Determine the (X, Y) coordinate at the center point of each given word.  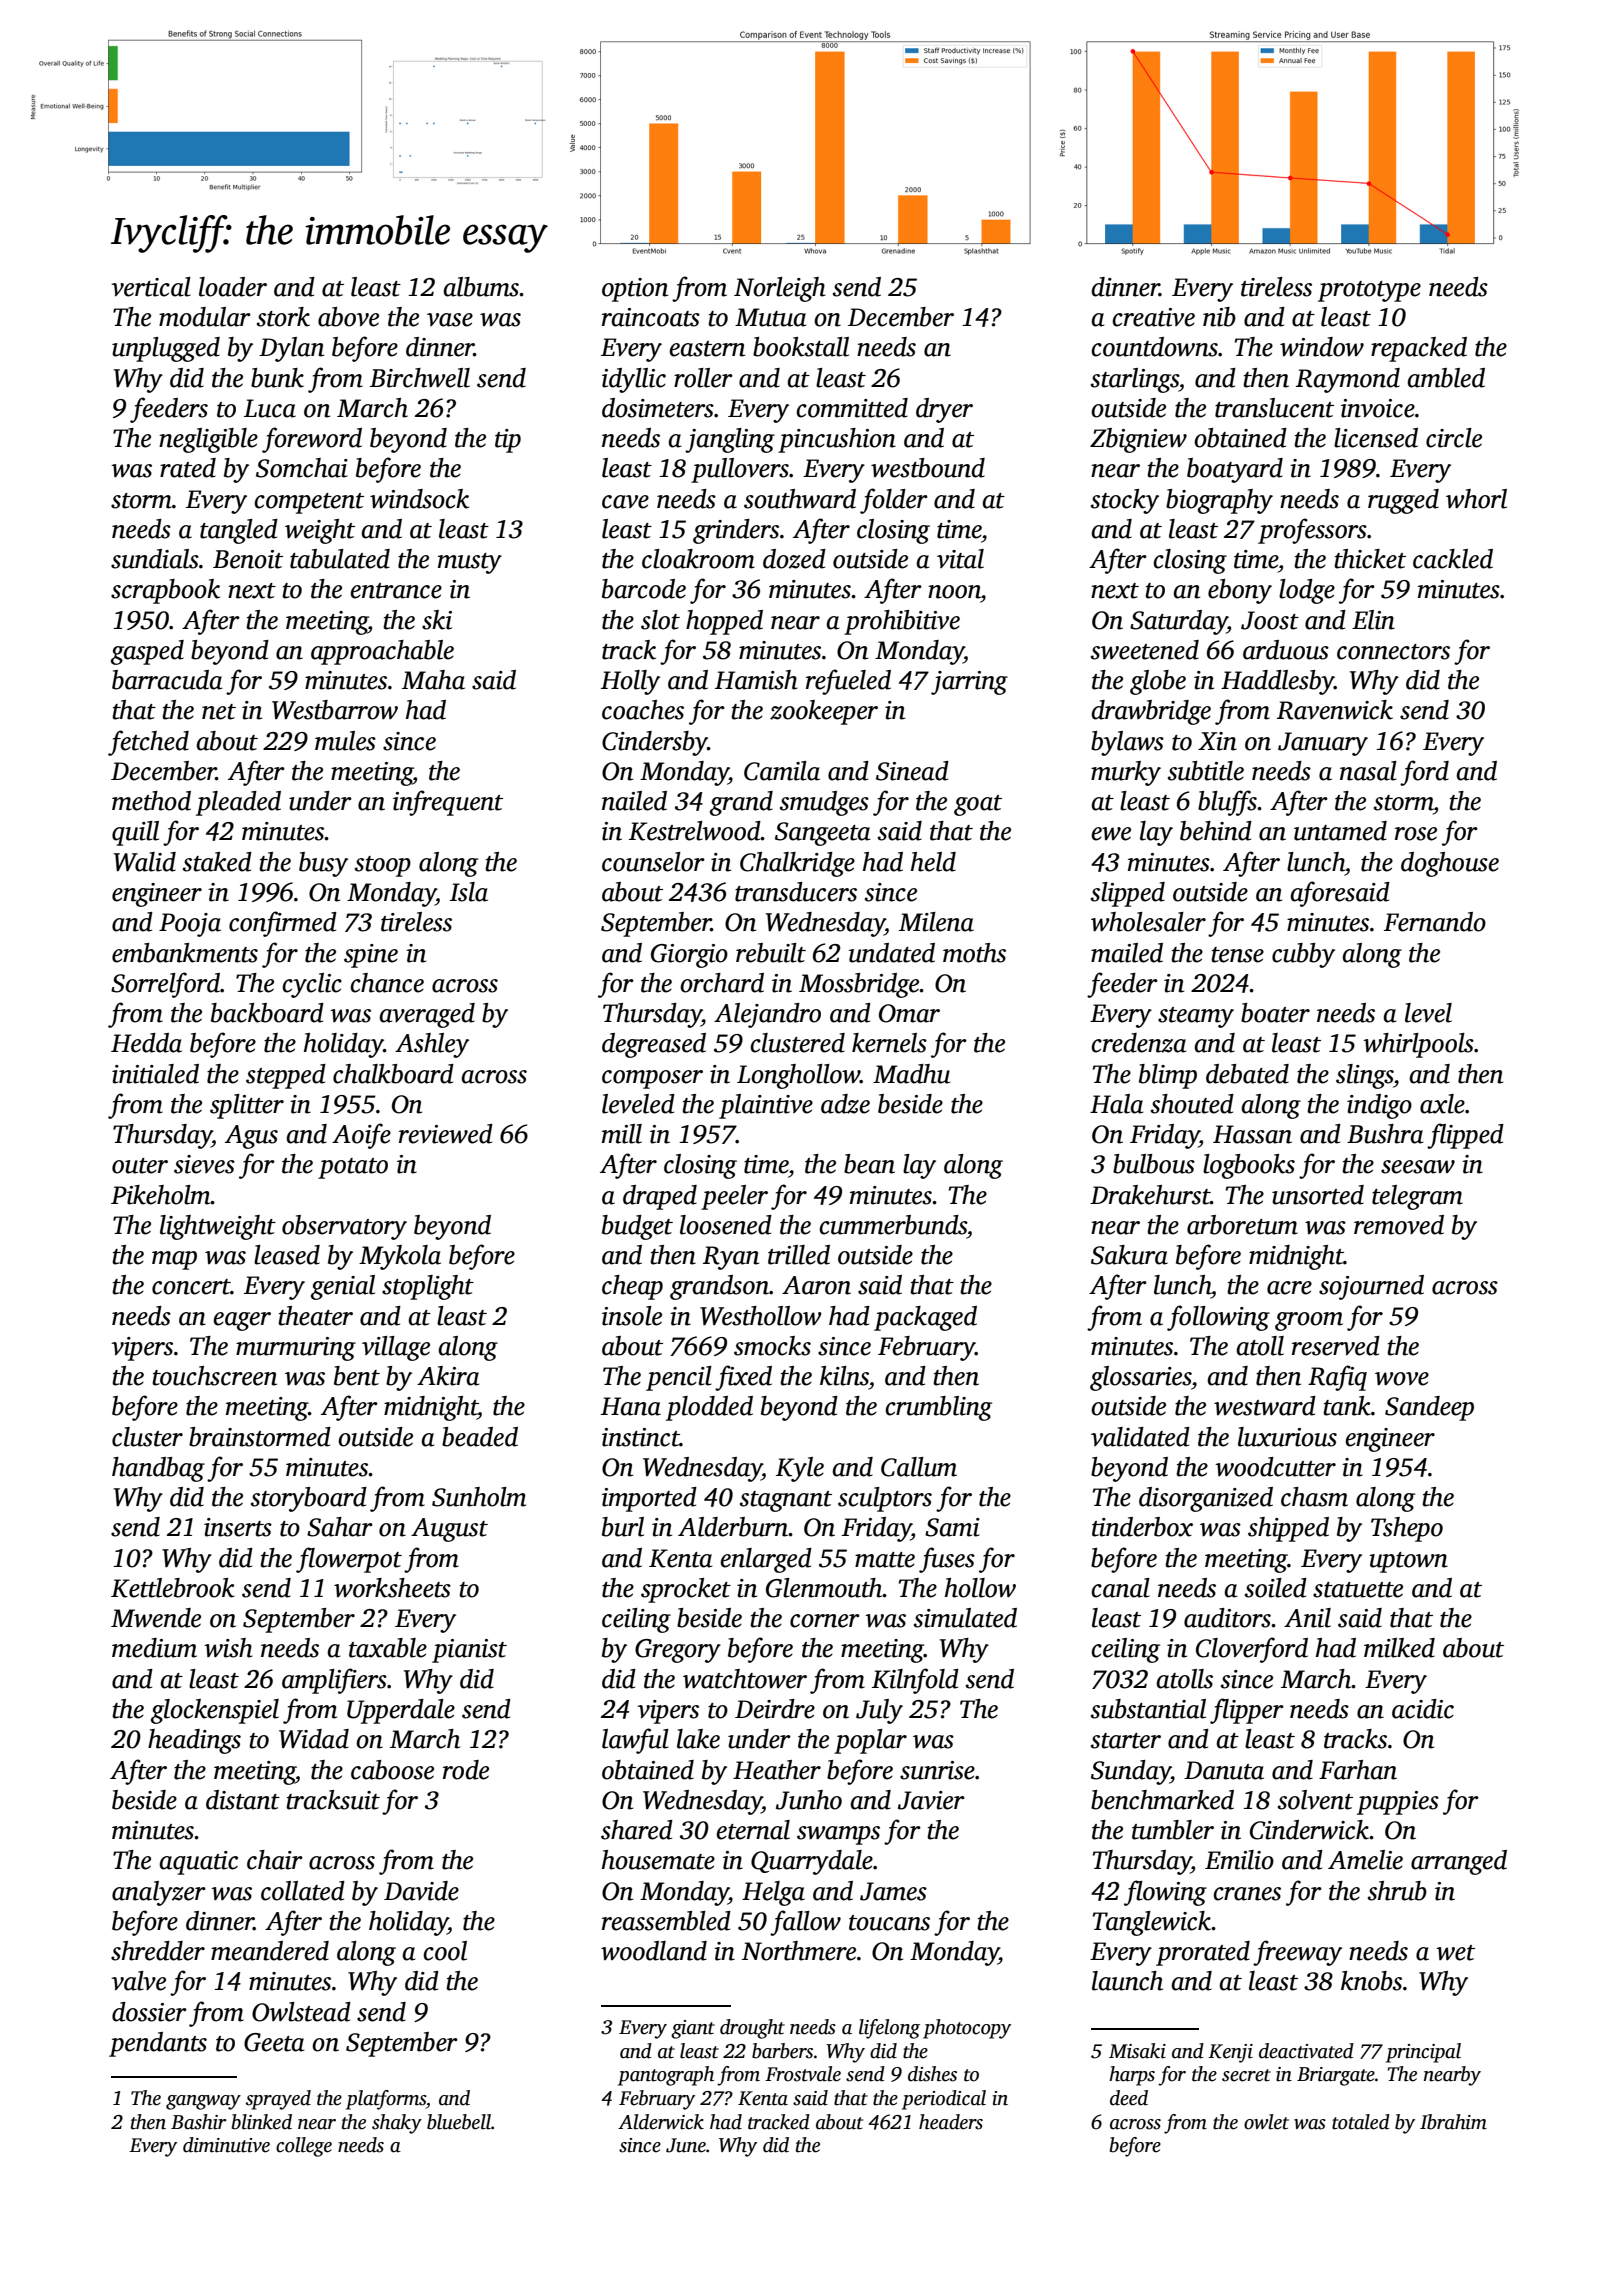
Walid (145, 862)
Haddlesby (1277, 682)
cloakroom (698, 559)
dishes (932, 2074)
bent (357, 1376)
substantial (1148, 1709)
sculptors (885, 1499)
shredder (158, 1951)
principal (1423, 2053)
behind (1216, 831)
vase (450, 320)
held (933, 862)
